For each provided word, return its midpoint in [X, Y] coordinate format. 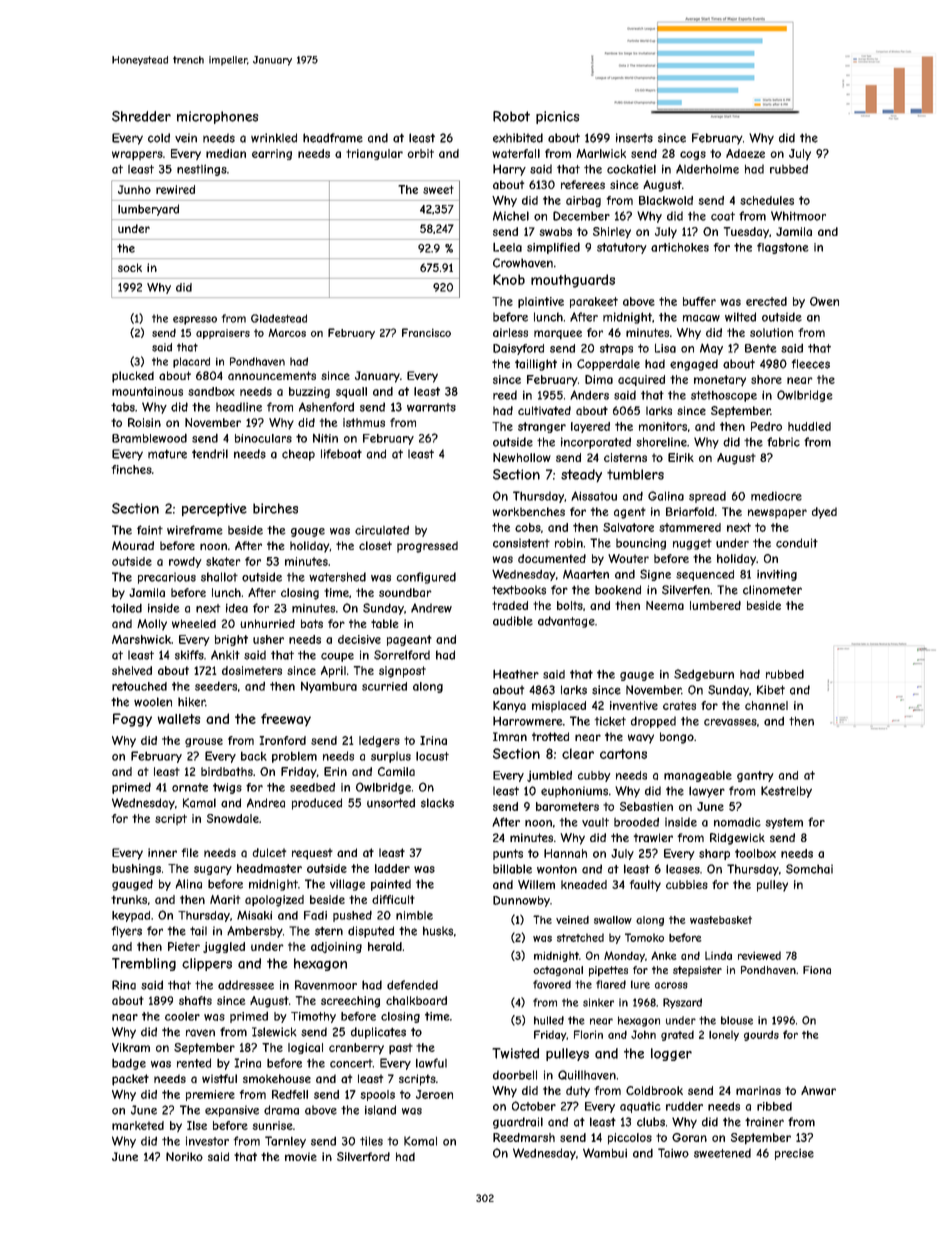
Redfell [290, 1094]
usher [268, 639]
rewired [175, 189]
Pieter [184, 946]
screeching [350, 1002]
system [784, 823]
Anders [589, 395]
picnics [558, 117]
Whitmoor [798, 216]
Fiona [817, 970]
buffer [699, 301]
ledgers [379, 741]
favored [552, 984]
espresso [195, 320]
